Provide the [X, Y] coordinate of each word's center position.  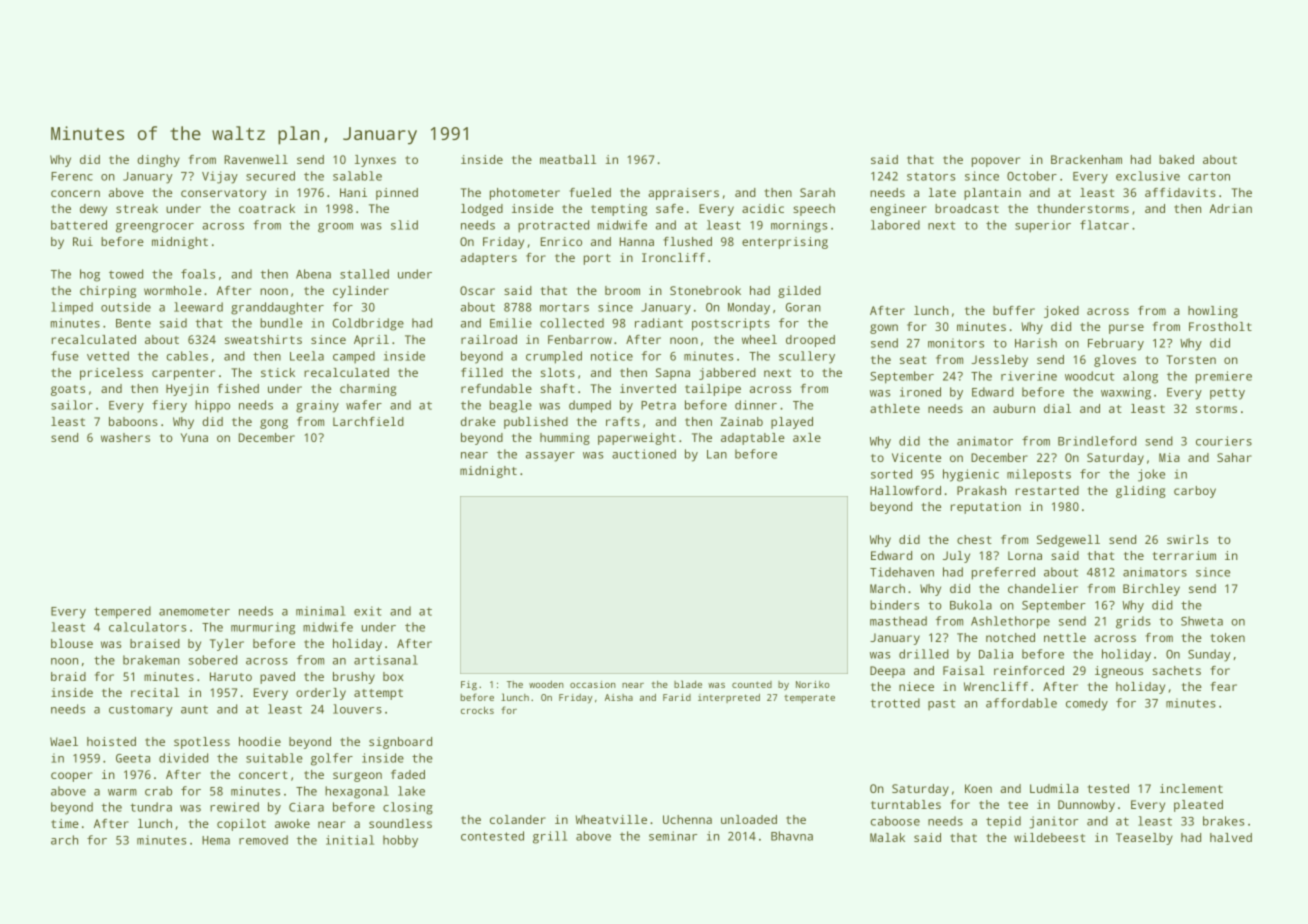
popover [996, 162]
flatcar [1104, 225]
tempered [122, 612]
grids [1133, 622]
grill [550, 837]
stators [931, 176]
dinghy [158, 161]
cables [187, 356]
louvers [357, 709]
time [65, 823]
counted [752, 684]
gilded [799, 292]
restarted [1047, 490]
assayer [550, 457]
